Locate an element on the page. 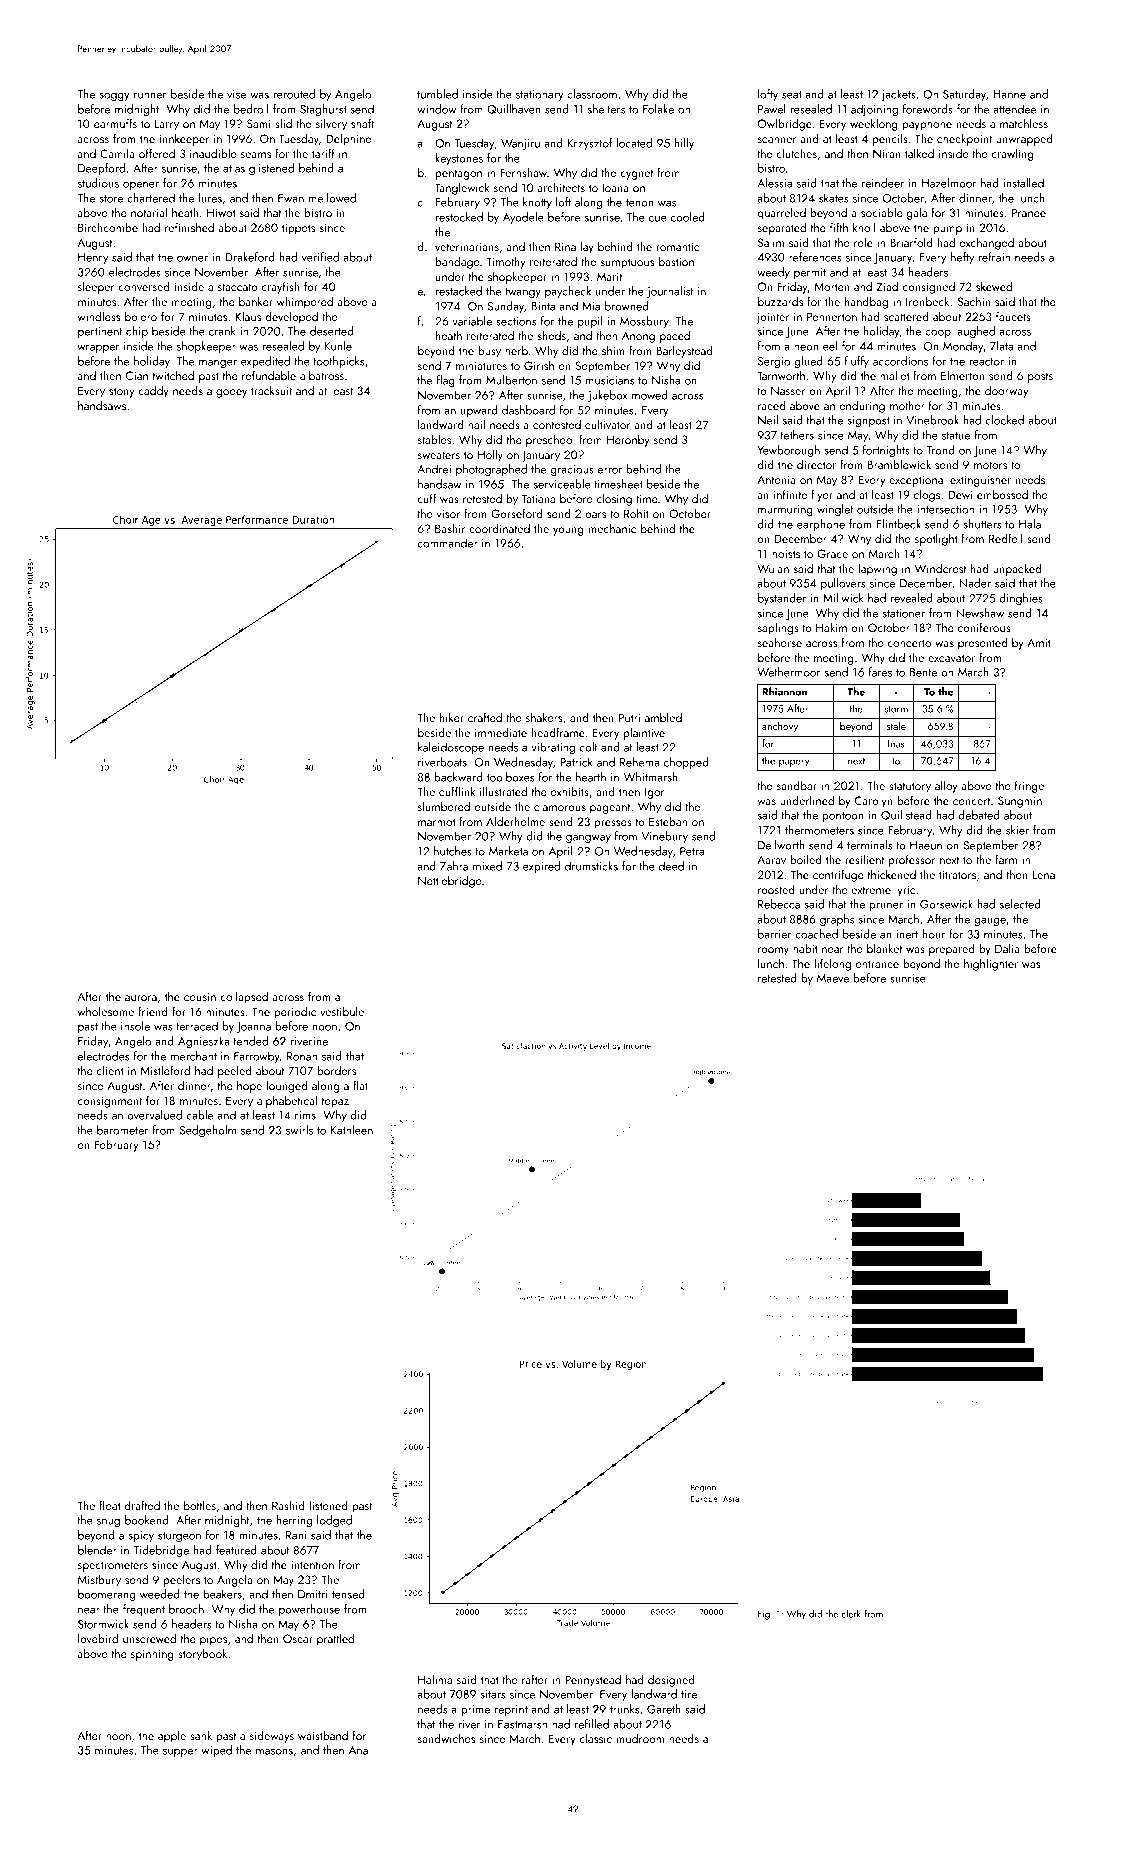  Dalia is located at coordinates (1007, 948).
